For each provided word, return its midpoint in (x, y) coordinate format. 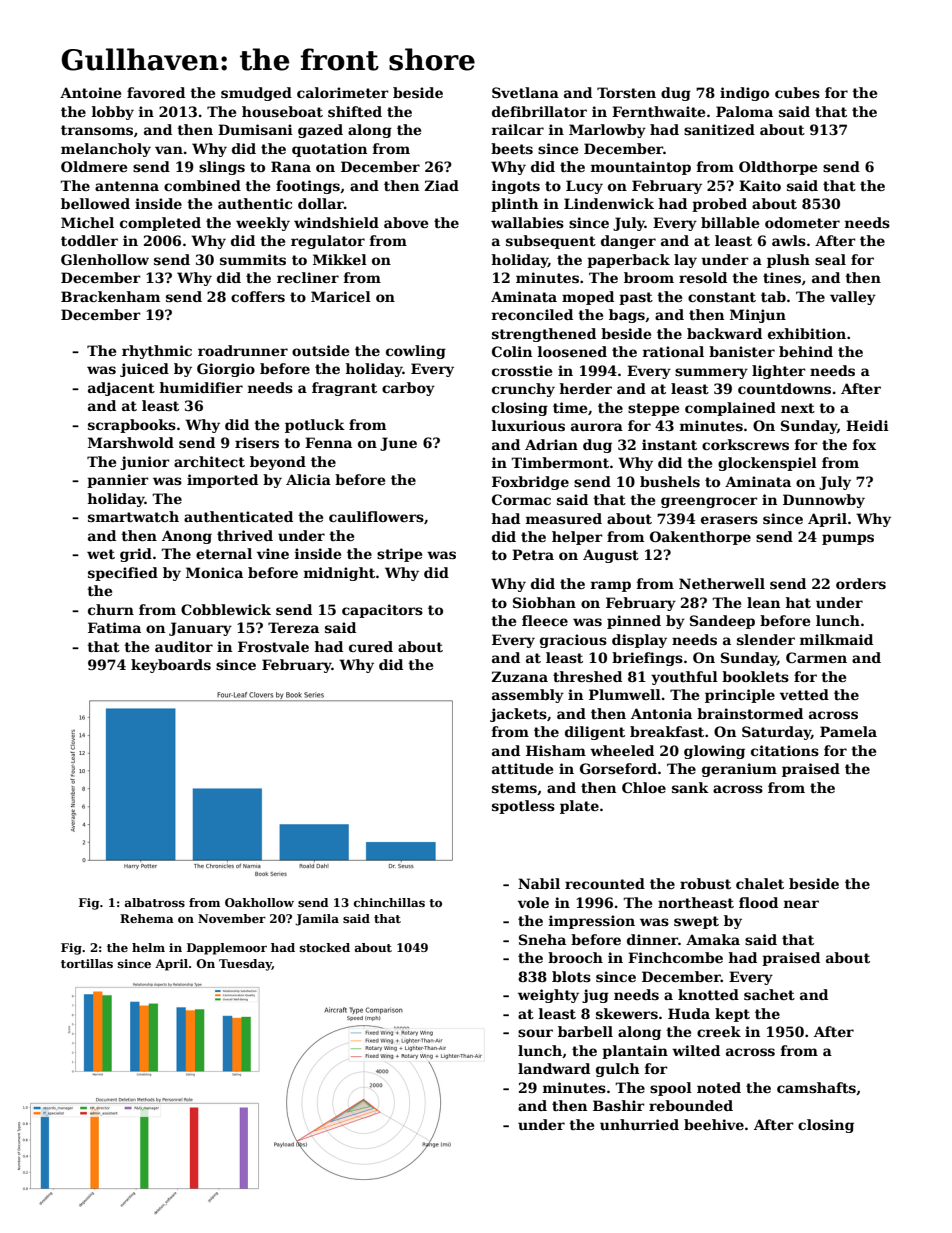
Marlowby (607, 131)
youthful (684, 678)
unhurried (639, 1124)
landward (554, 1068)
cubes (797, 92)
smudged (256, 94)
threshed (587, 676)
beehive (714, 1124)
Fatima (114, 627)
